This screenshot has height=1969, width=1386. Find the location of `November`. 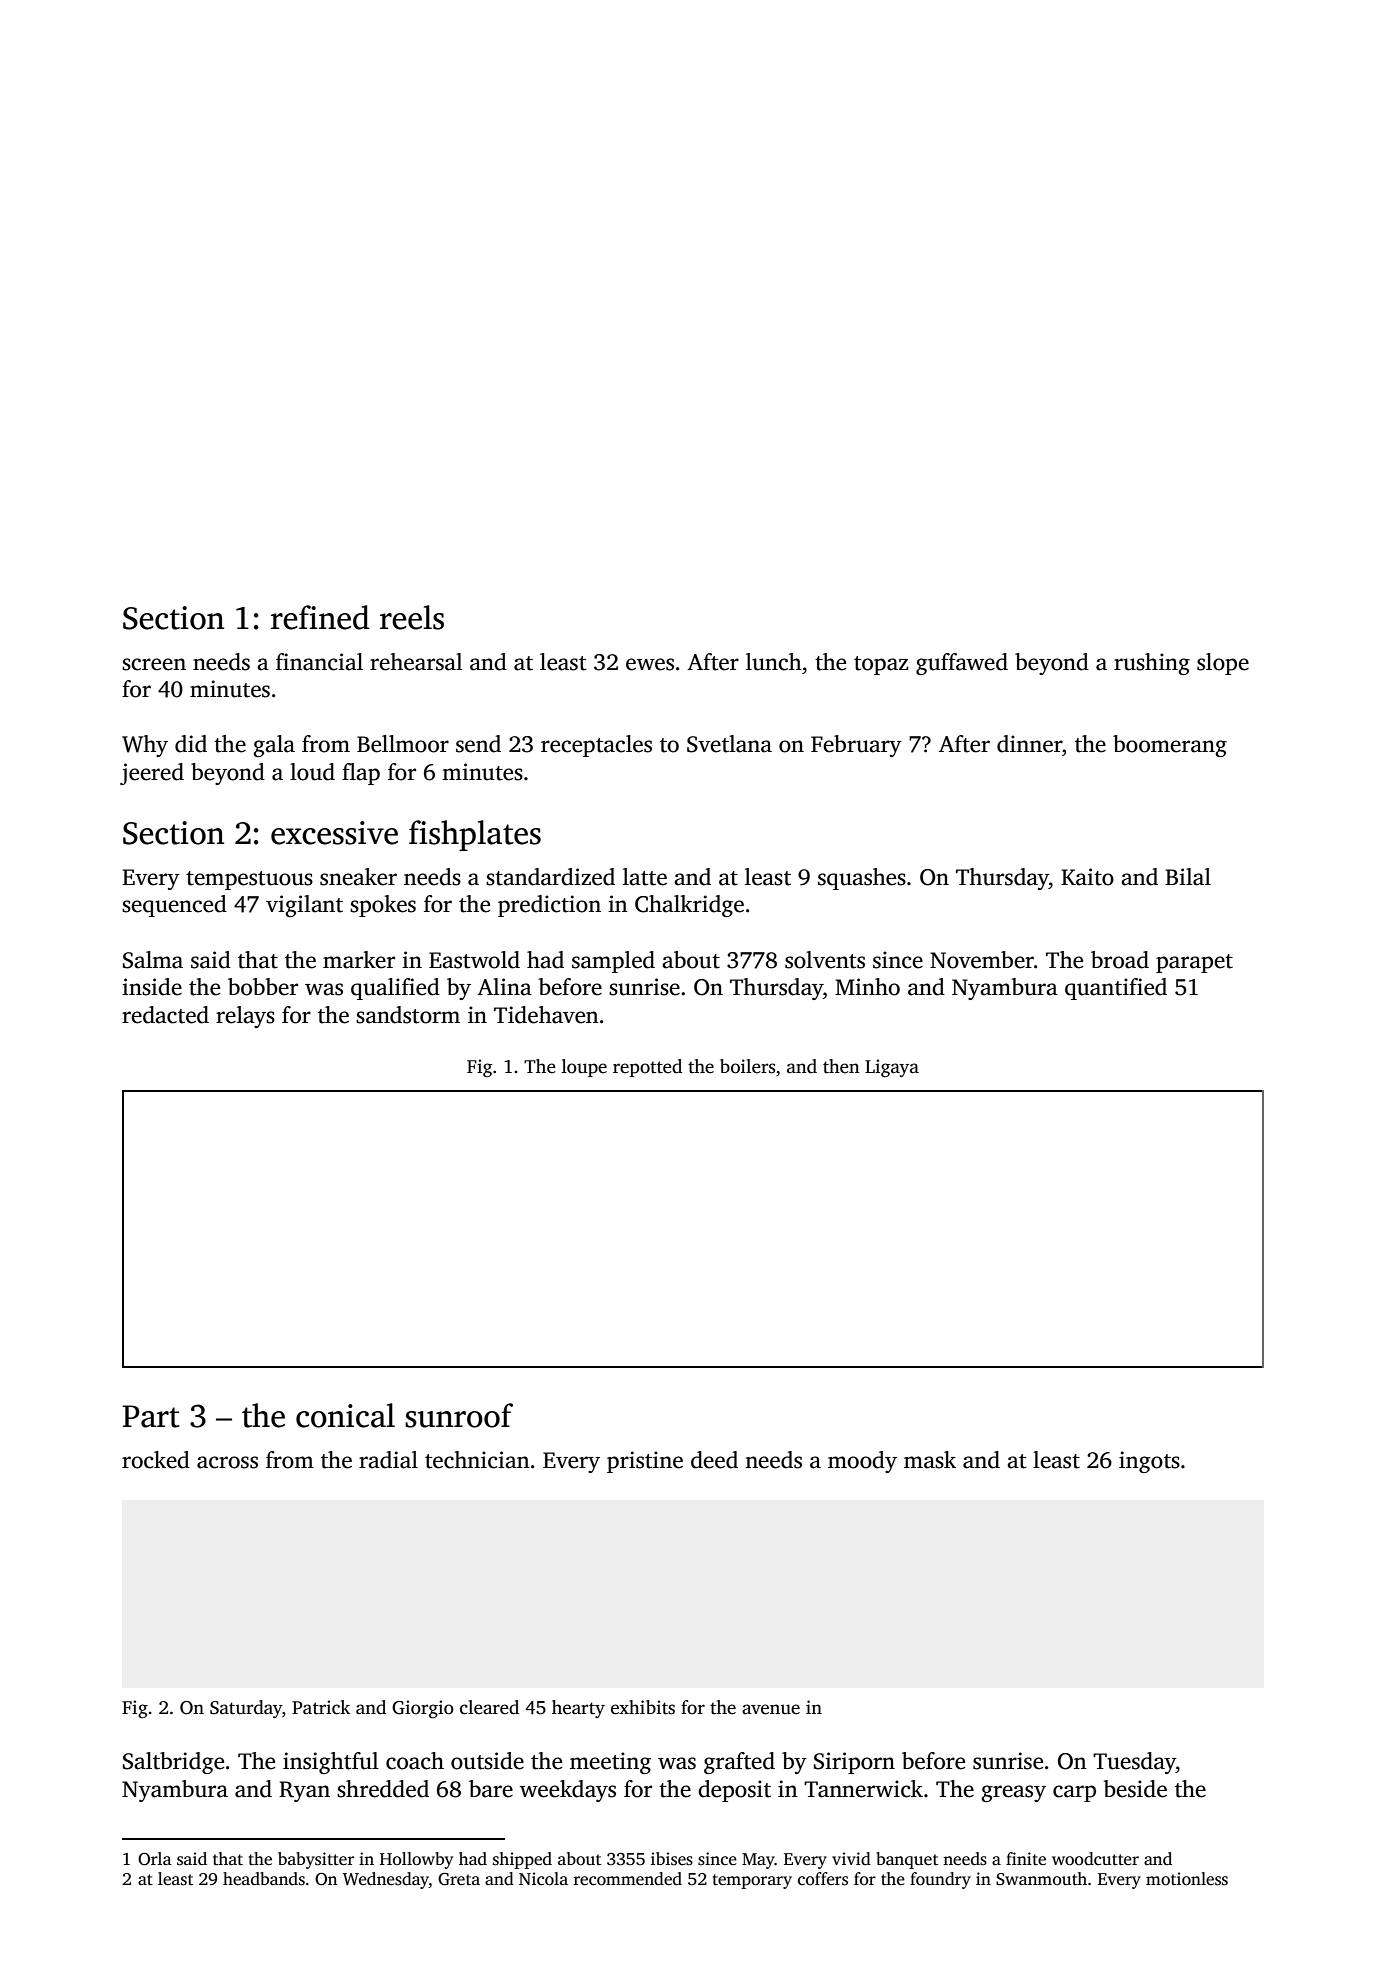

November is located at coordinates (982, 960).
